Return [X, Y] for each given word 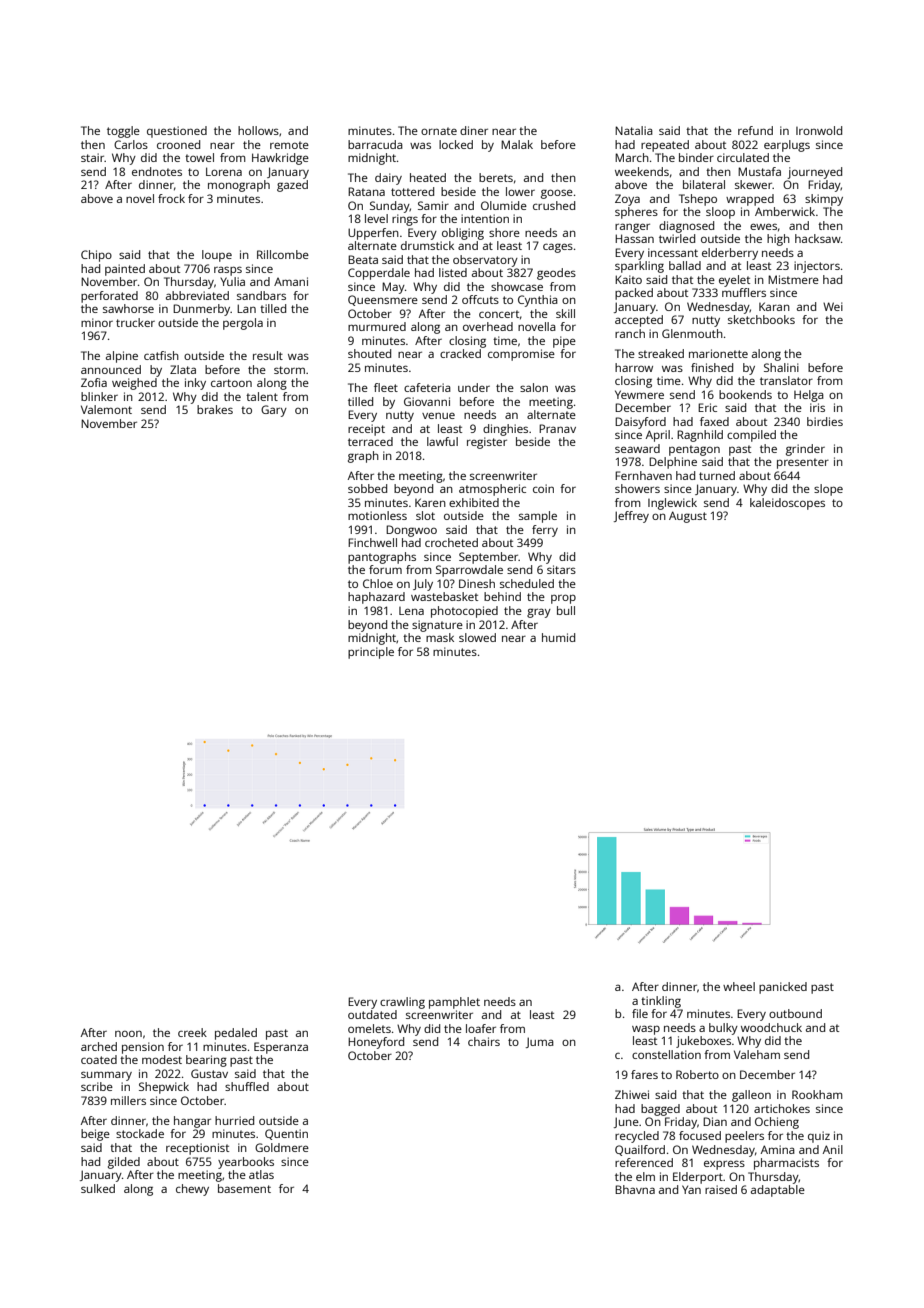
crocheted [451, 542]
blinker [99, 396]
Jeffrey [631, 517]
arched [99, 1046]
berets [496, 177]
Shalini [781, 367]
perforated [109, 297]
